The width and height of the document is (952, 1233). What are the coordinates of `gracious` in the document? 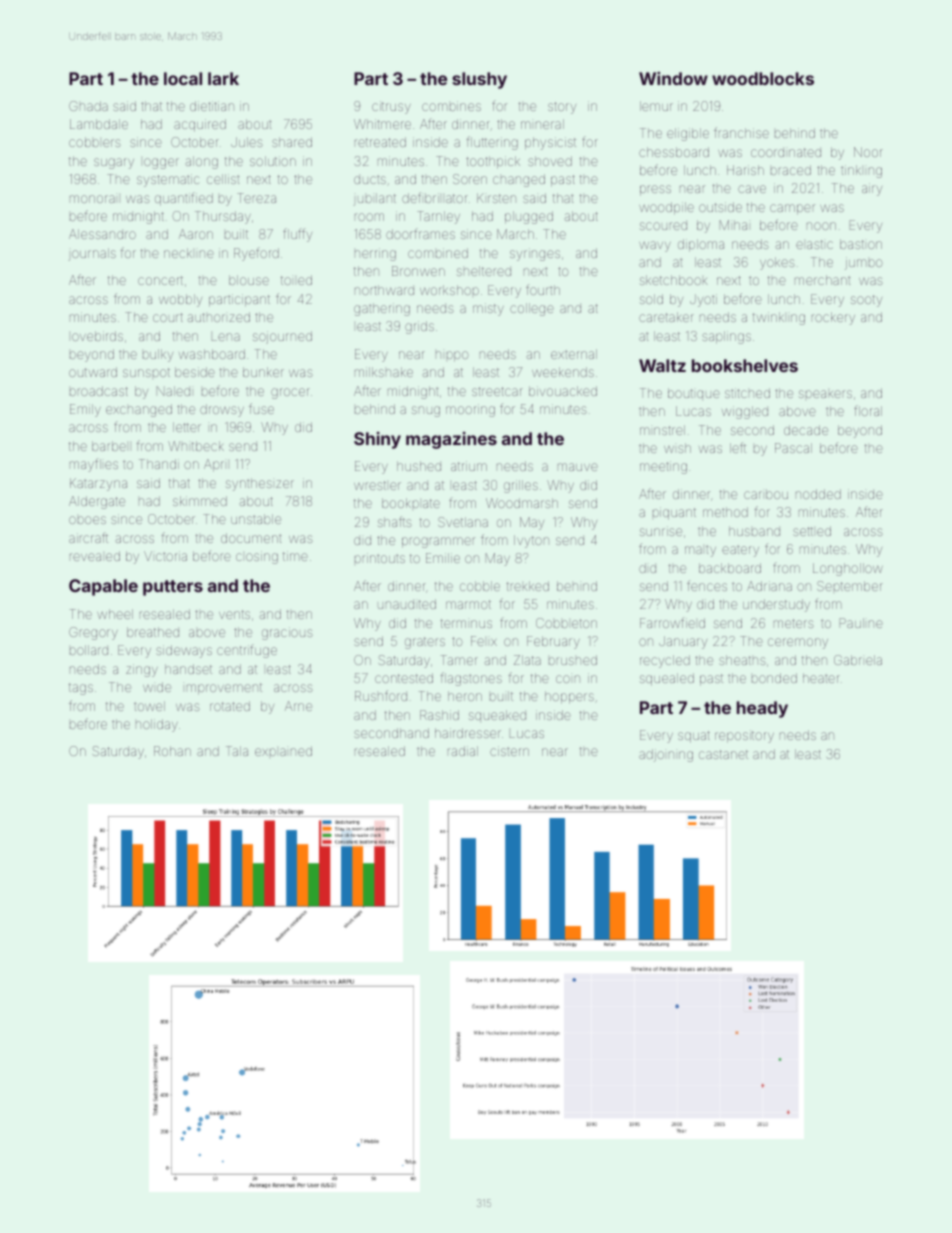 It's located at (287, 633).
